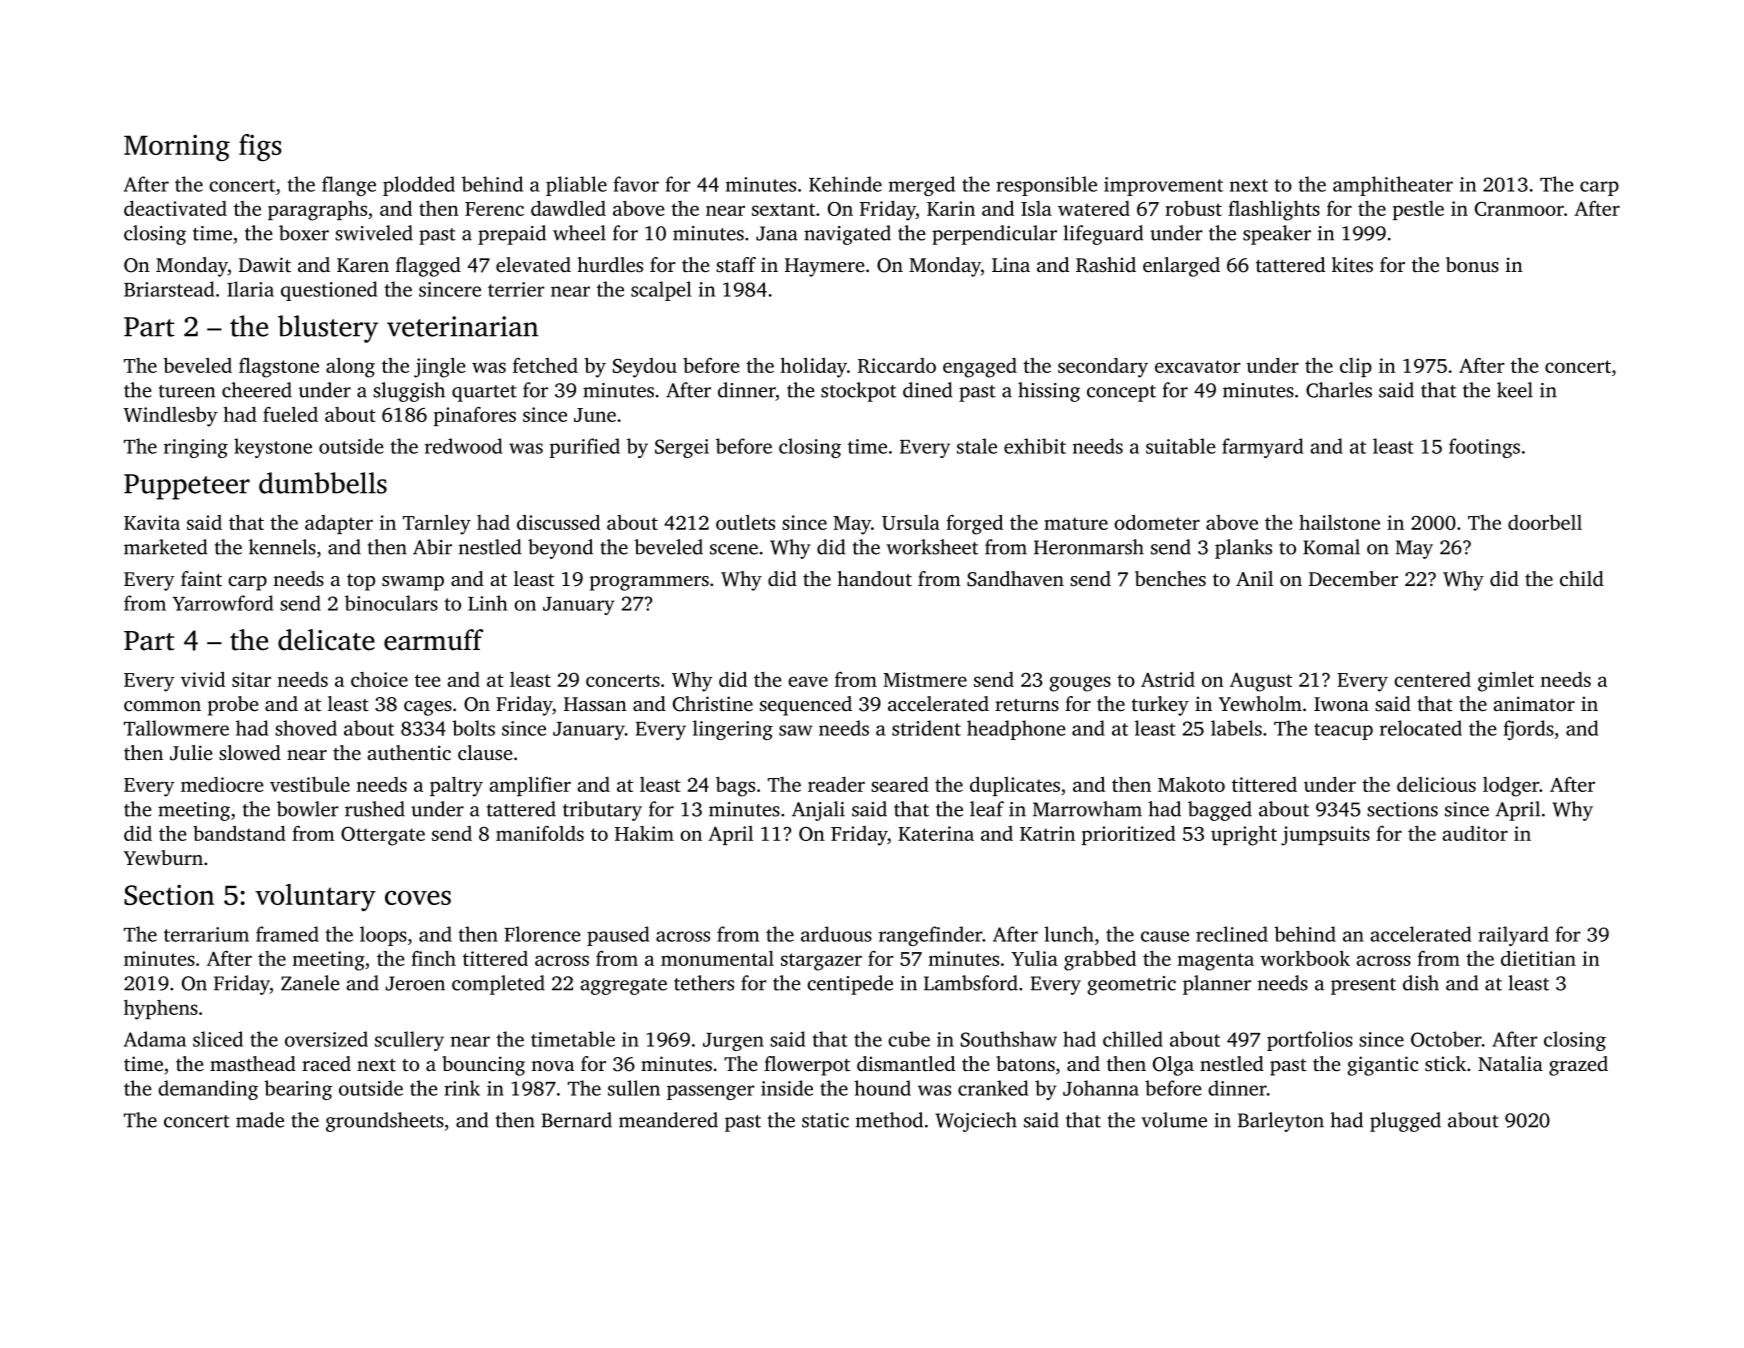 Image resolution: width=1744 pixels, height=1348 pixels. I want to click on tributary, so click(602, 811).
